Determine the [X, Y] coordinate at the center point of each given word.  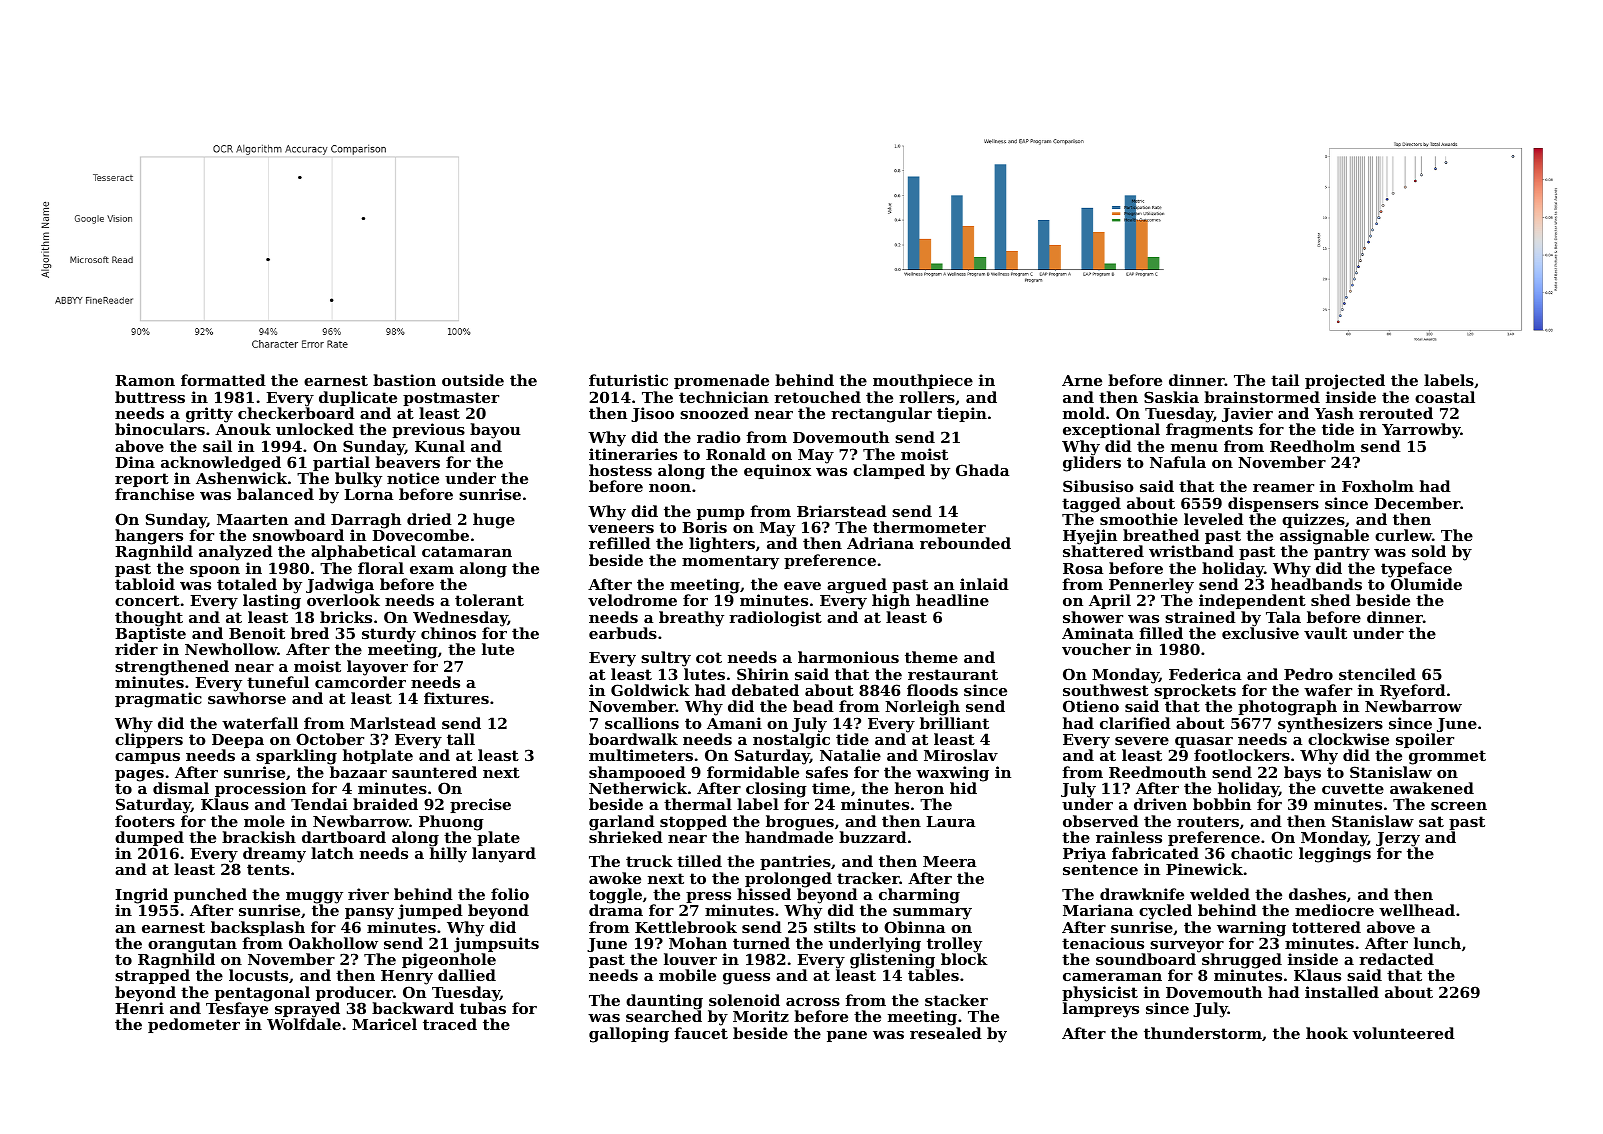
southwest [1106, 690]
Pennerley [1151, 586]
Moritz [761, 1016]
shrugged [1242, 961]
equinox [777, 471]
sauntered [434, 772]
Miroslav [961, 755]
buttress [150, 397]
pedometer [194, 1025]
